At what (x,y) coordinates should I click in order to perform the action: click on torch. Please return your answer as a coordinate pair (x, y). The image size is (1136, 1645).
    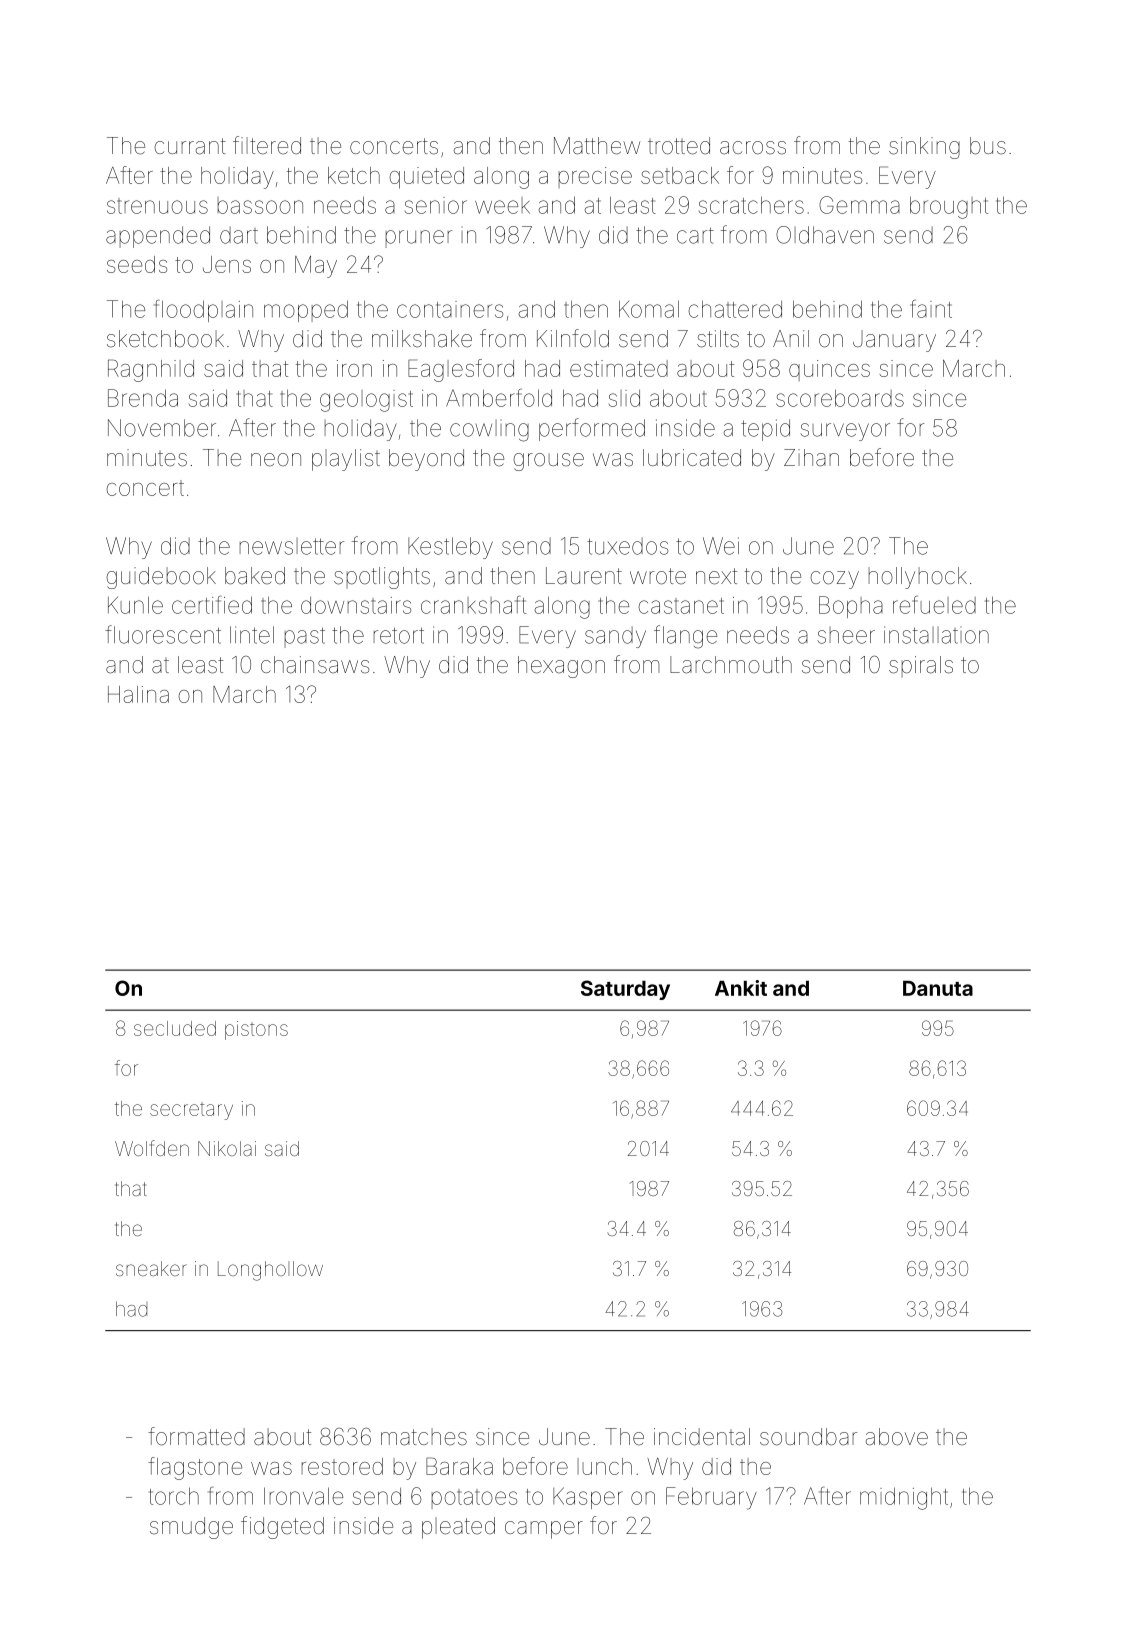
    Looking at the image, I should click on (174, 1496).
